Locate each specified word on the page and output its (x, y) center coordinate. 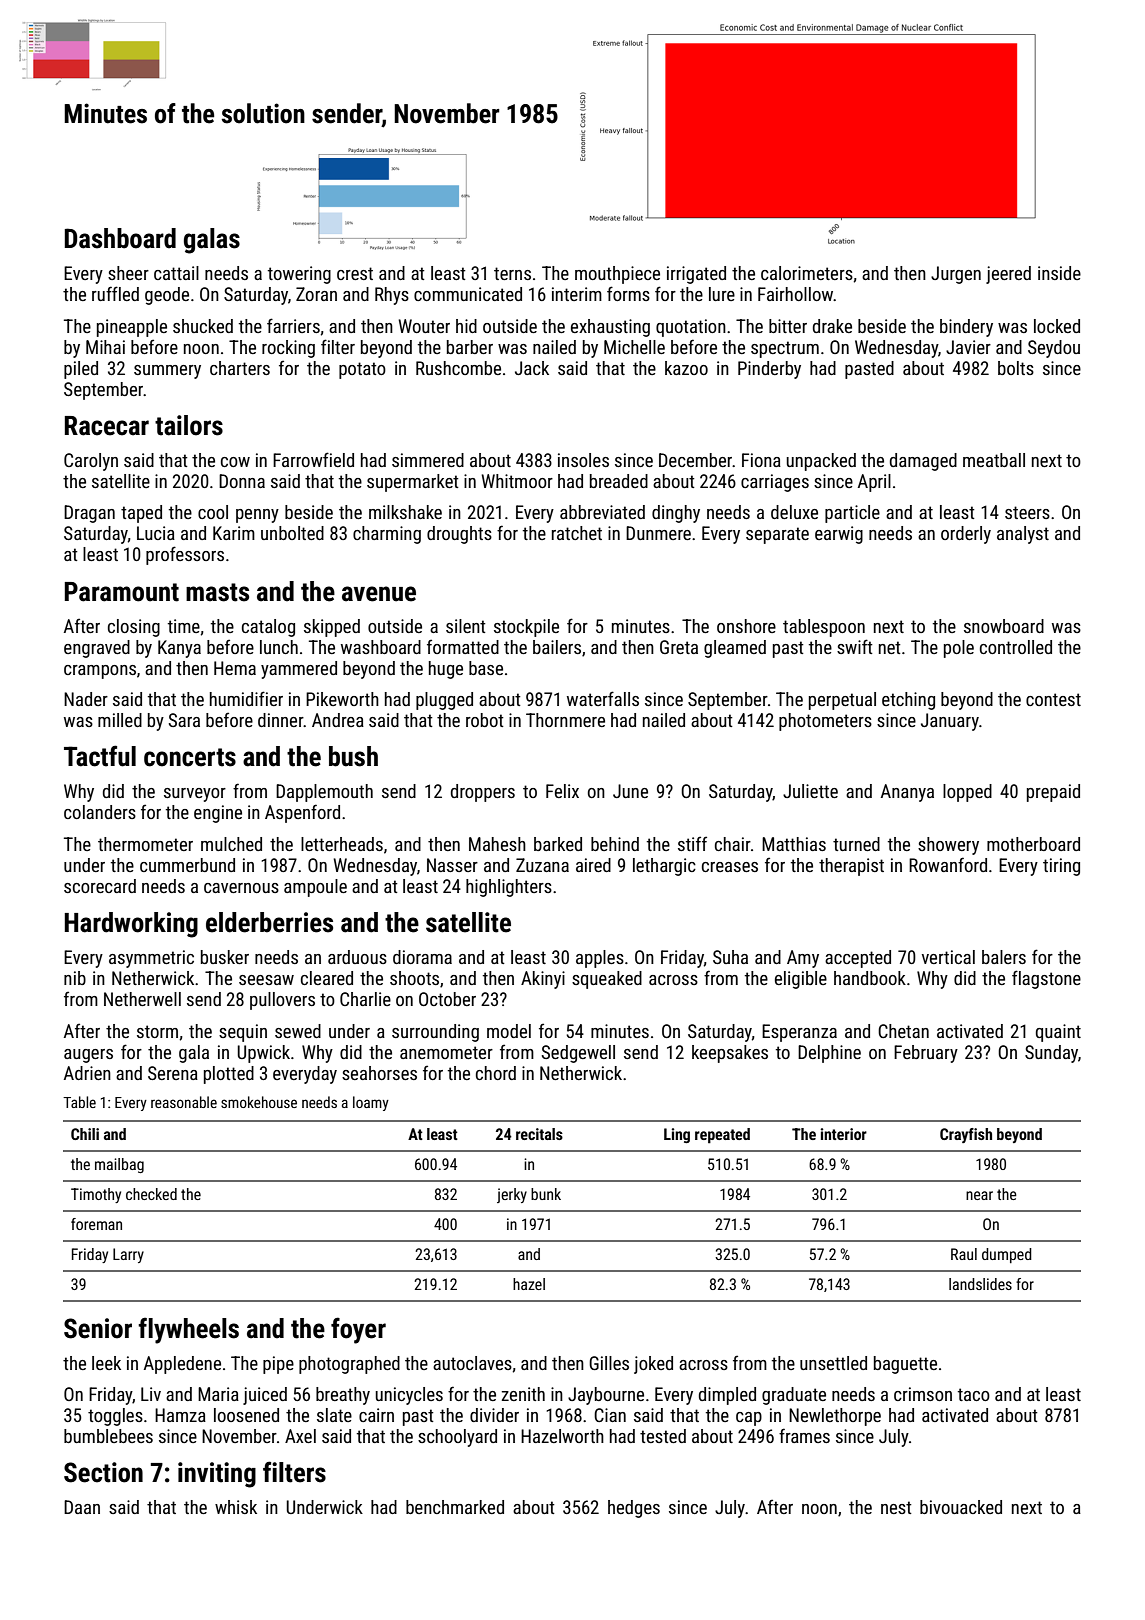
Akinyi (543, 980)
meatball (994, 460)
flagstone (1046, 979)
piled (81, 370)
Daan (82, 1507)
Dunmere (658, 533)
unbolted (292, 533)
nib (75, 978)
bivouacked (961, 1507)
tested (663, 1436)
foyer (358, 1330)
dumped (1007, 1255)
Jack (532, 368)
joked (653, 1365)
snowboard (1004, 626)
